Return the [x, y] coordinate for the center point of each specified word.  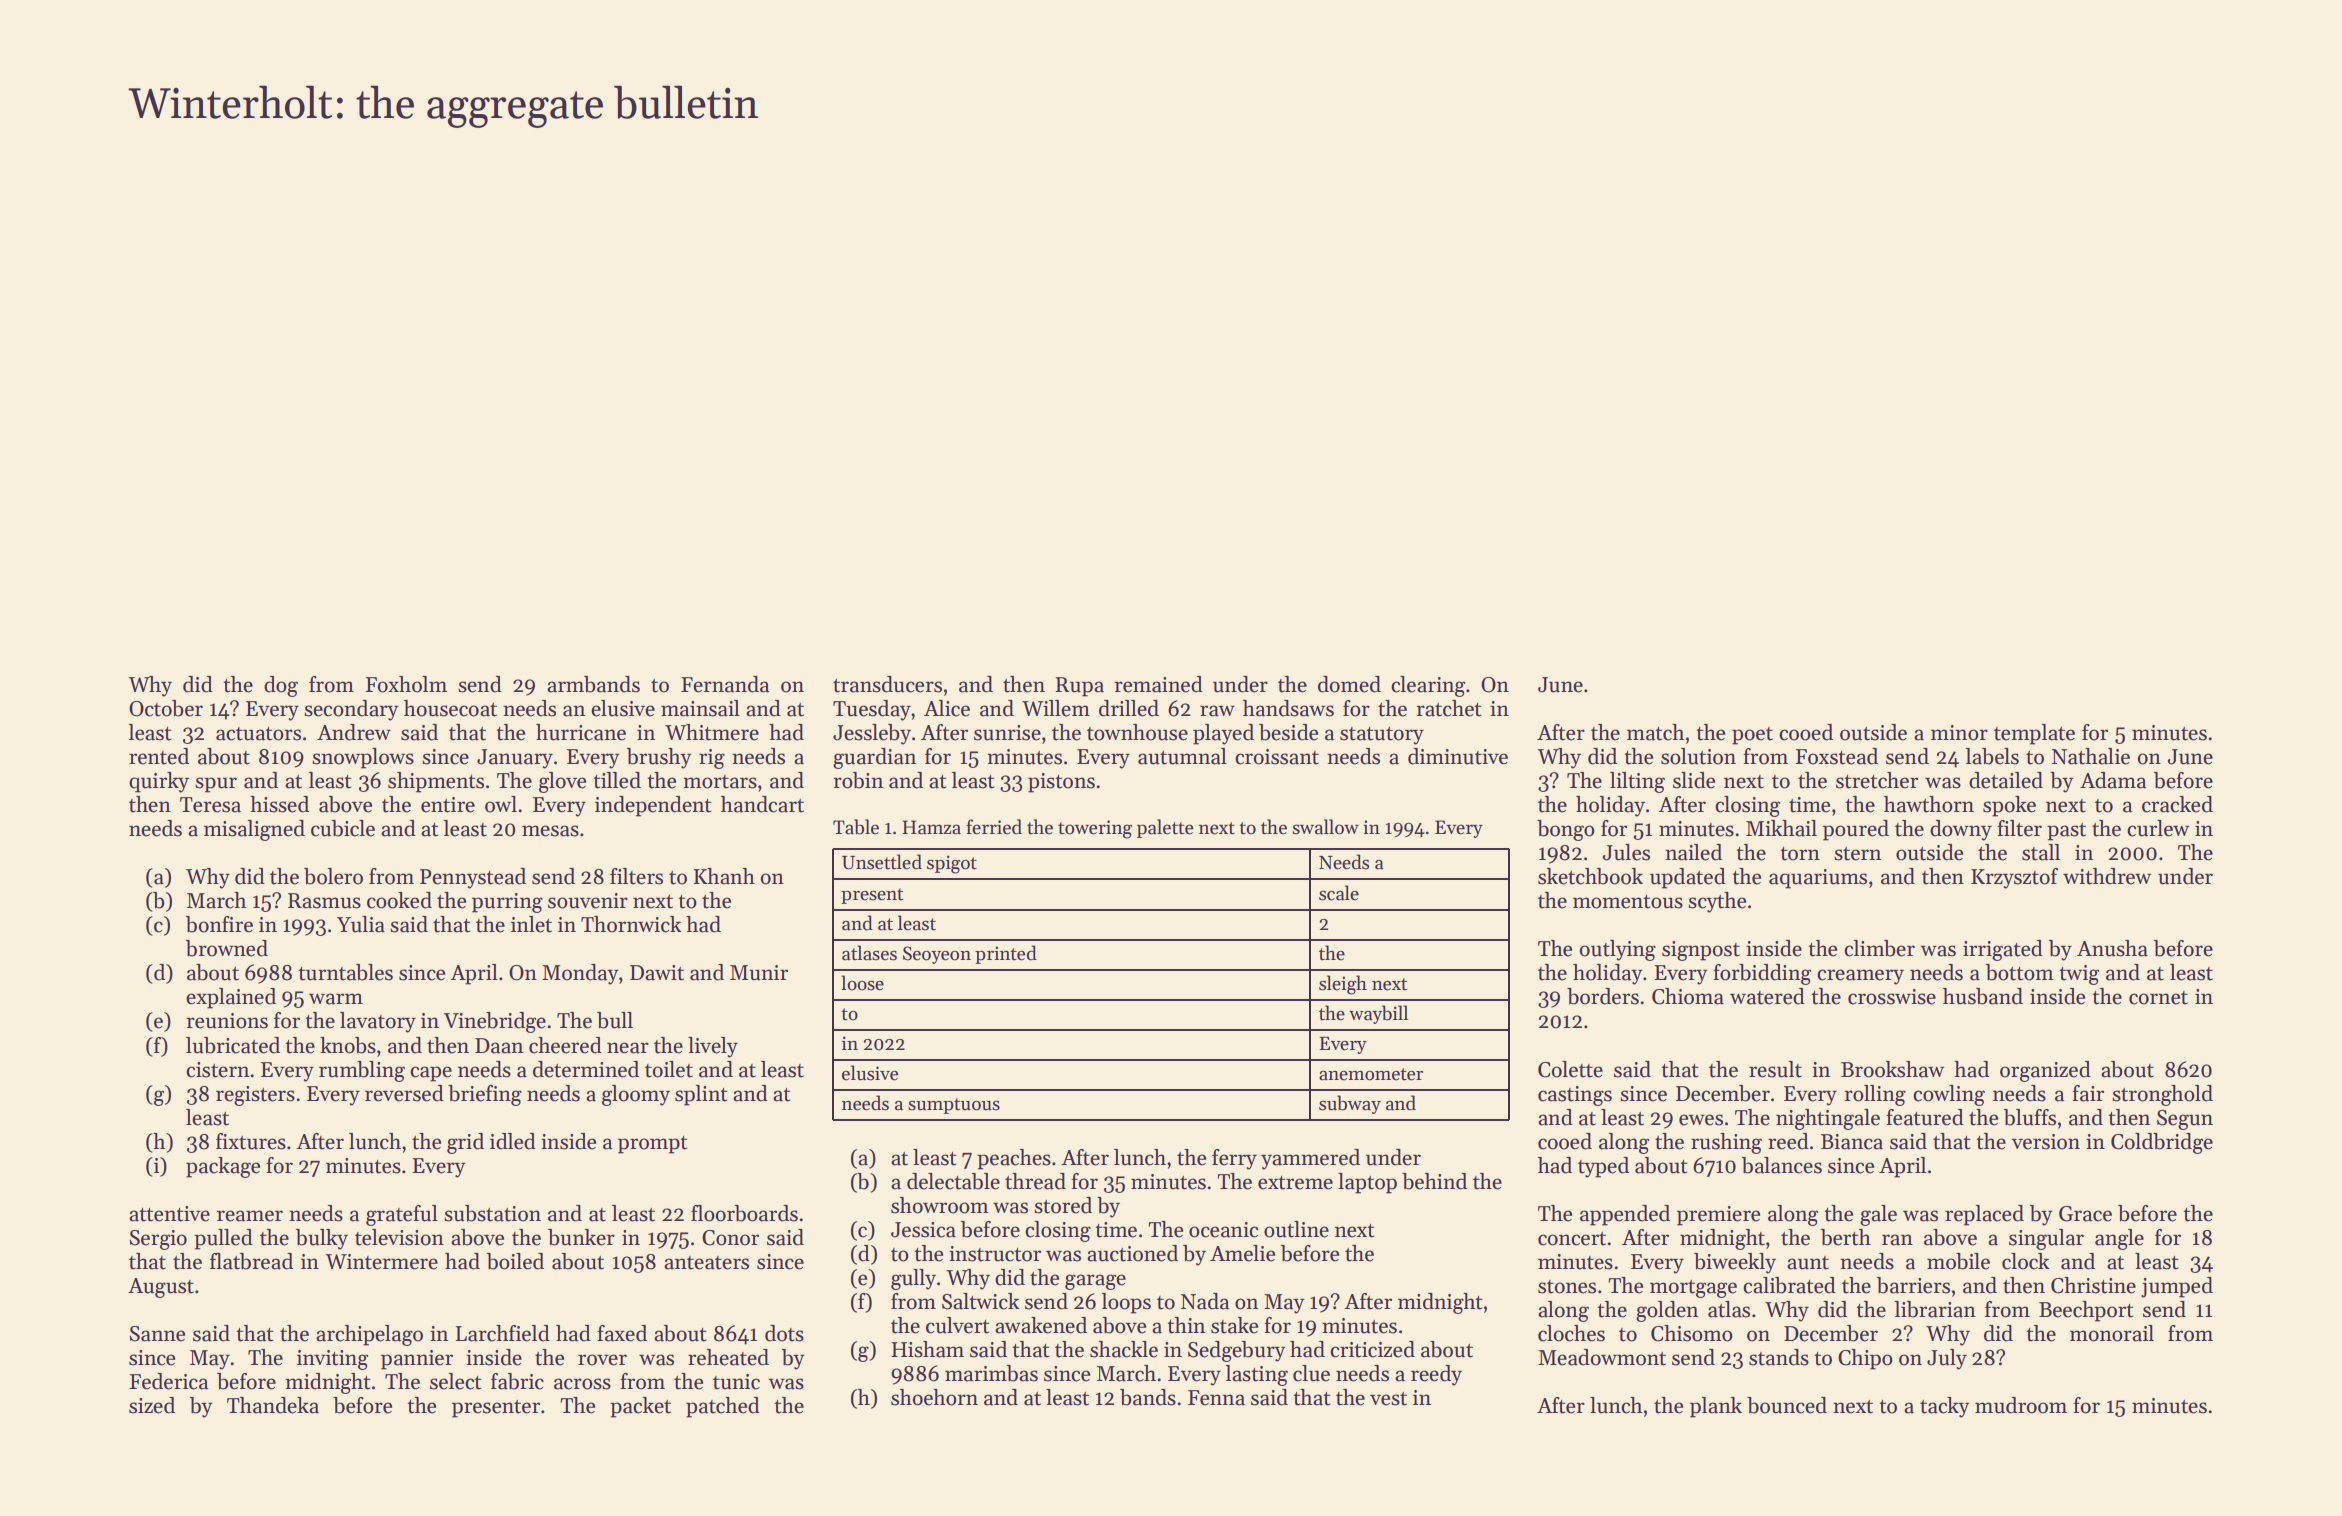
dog [281, 686]
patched [723, 1407]
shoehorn [934, 1397]
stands [1779, 1357]
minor [1959, 733]
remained [1159, 684]
